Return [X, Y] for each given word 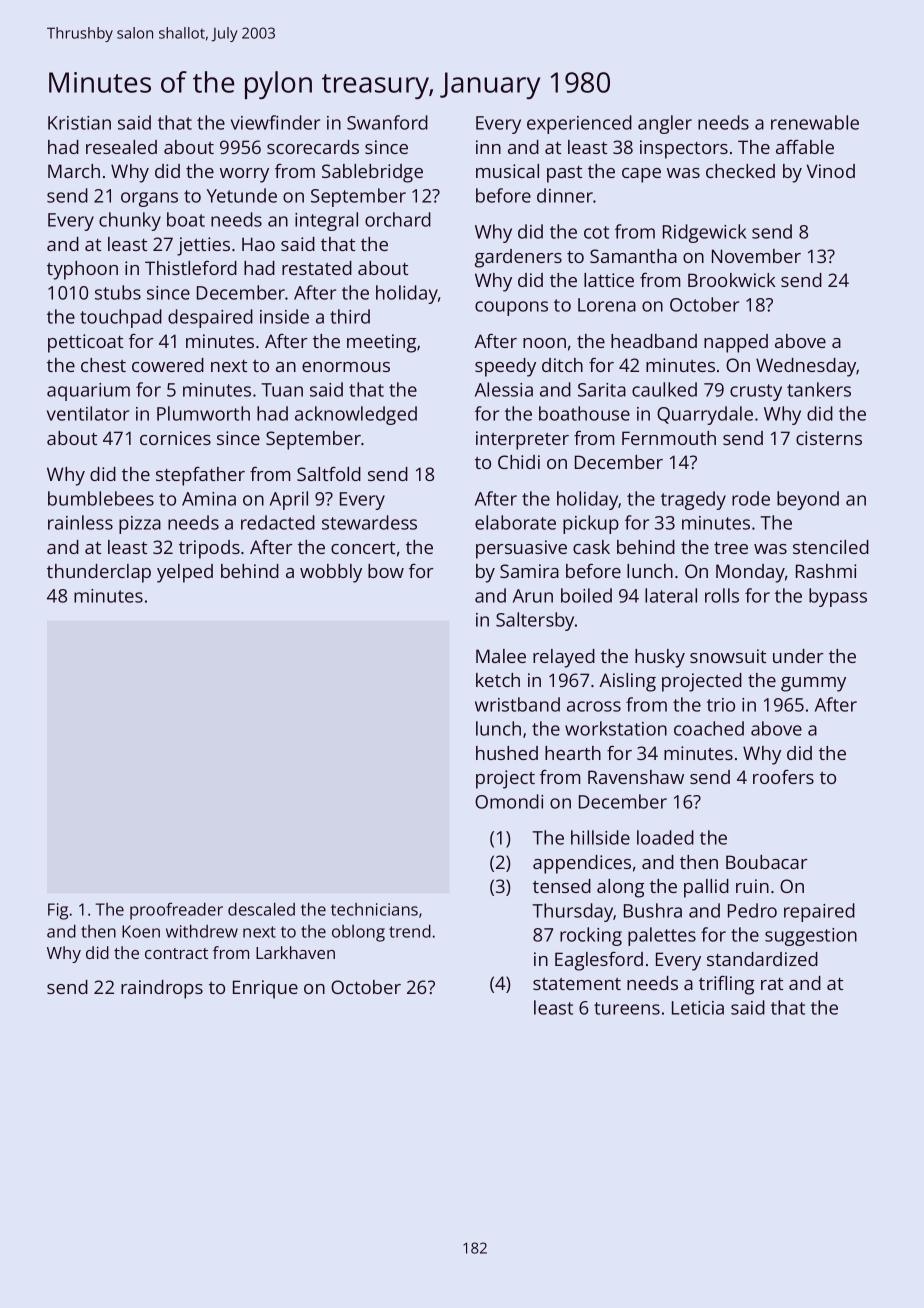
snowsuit [728, 656]
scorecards [313, 147]
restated [317, 268]
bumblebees [101, 498]
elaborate [515, 522]
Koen [141, 931]
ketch [498, 680]
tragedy [693, 500]
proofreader [176, 911]
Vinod [831, 171]
